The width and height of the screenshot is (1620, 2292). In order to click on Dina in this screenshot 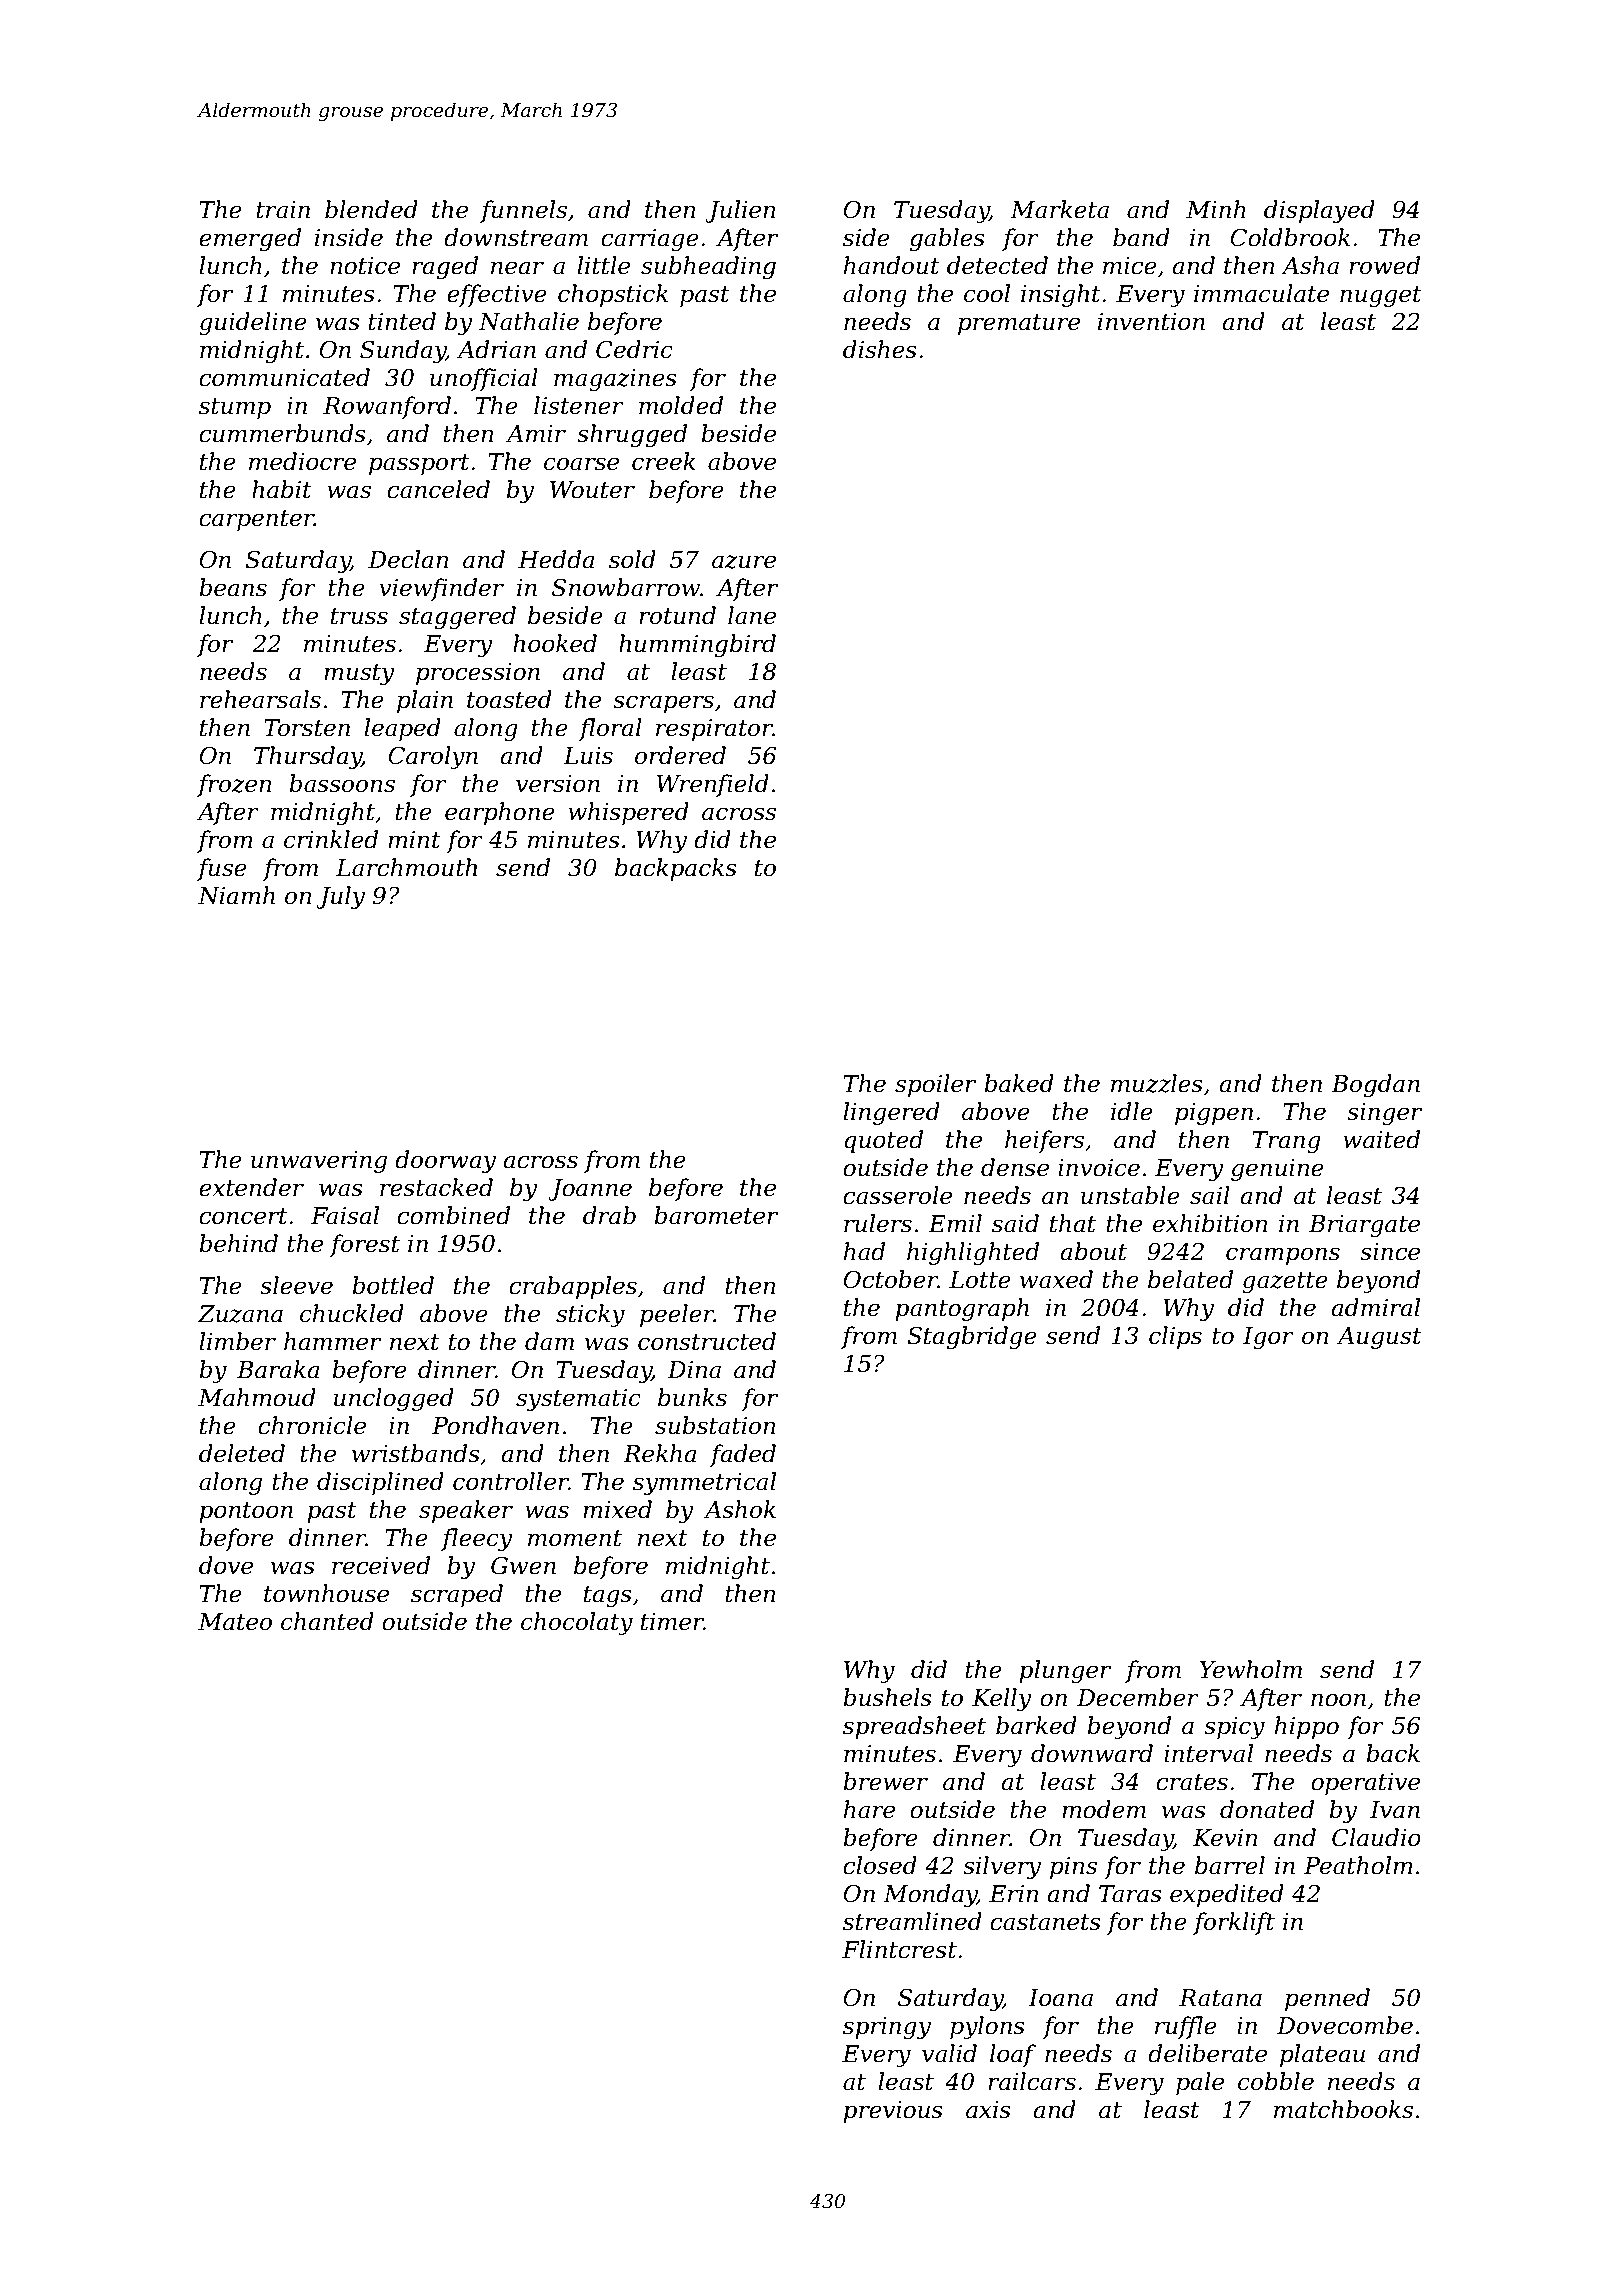, I will do `click(694, 1370)`.
